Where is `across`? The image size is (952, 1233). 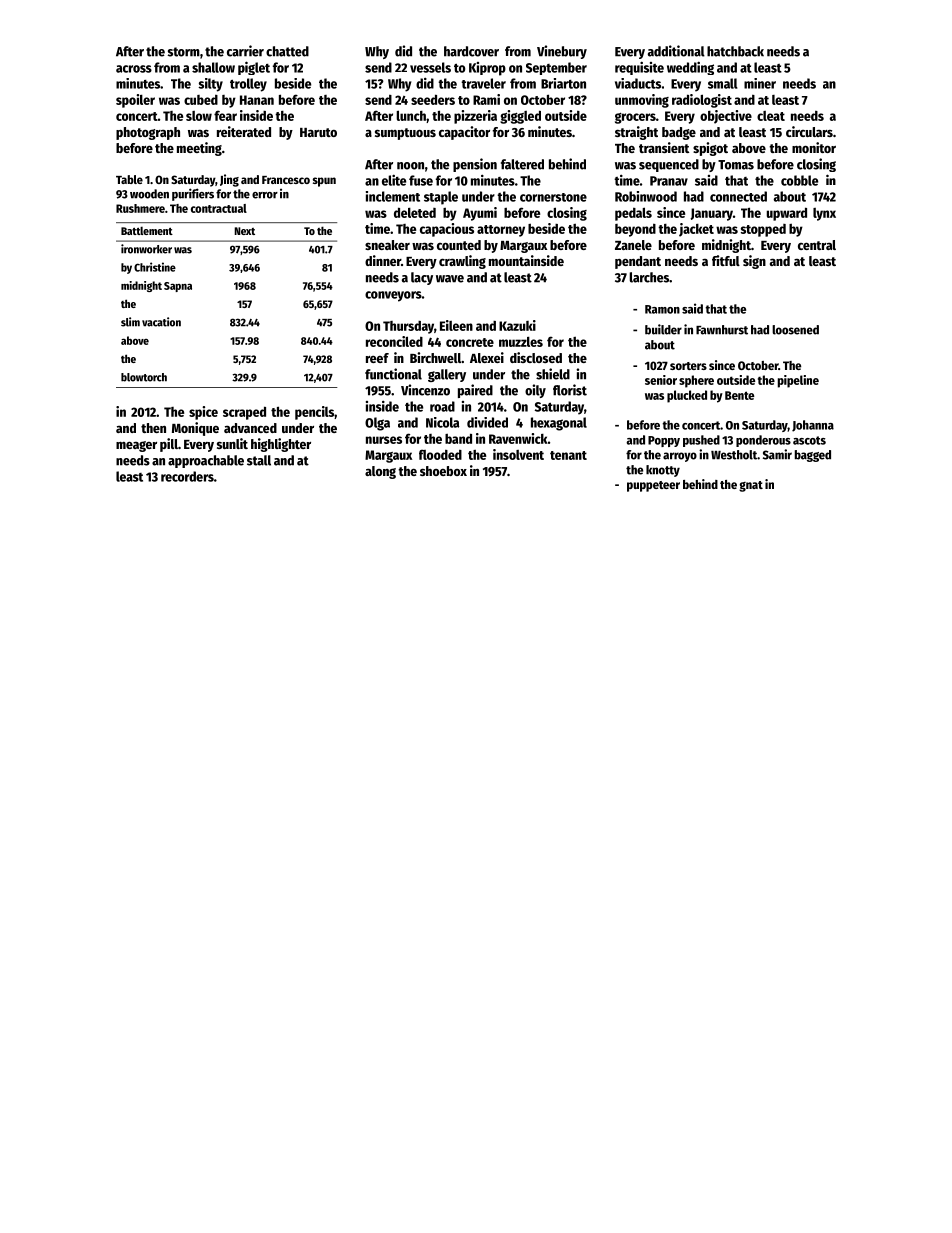
across is located at coordinates (134, 69).
